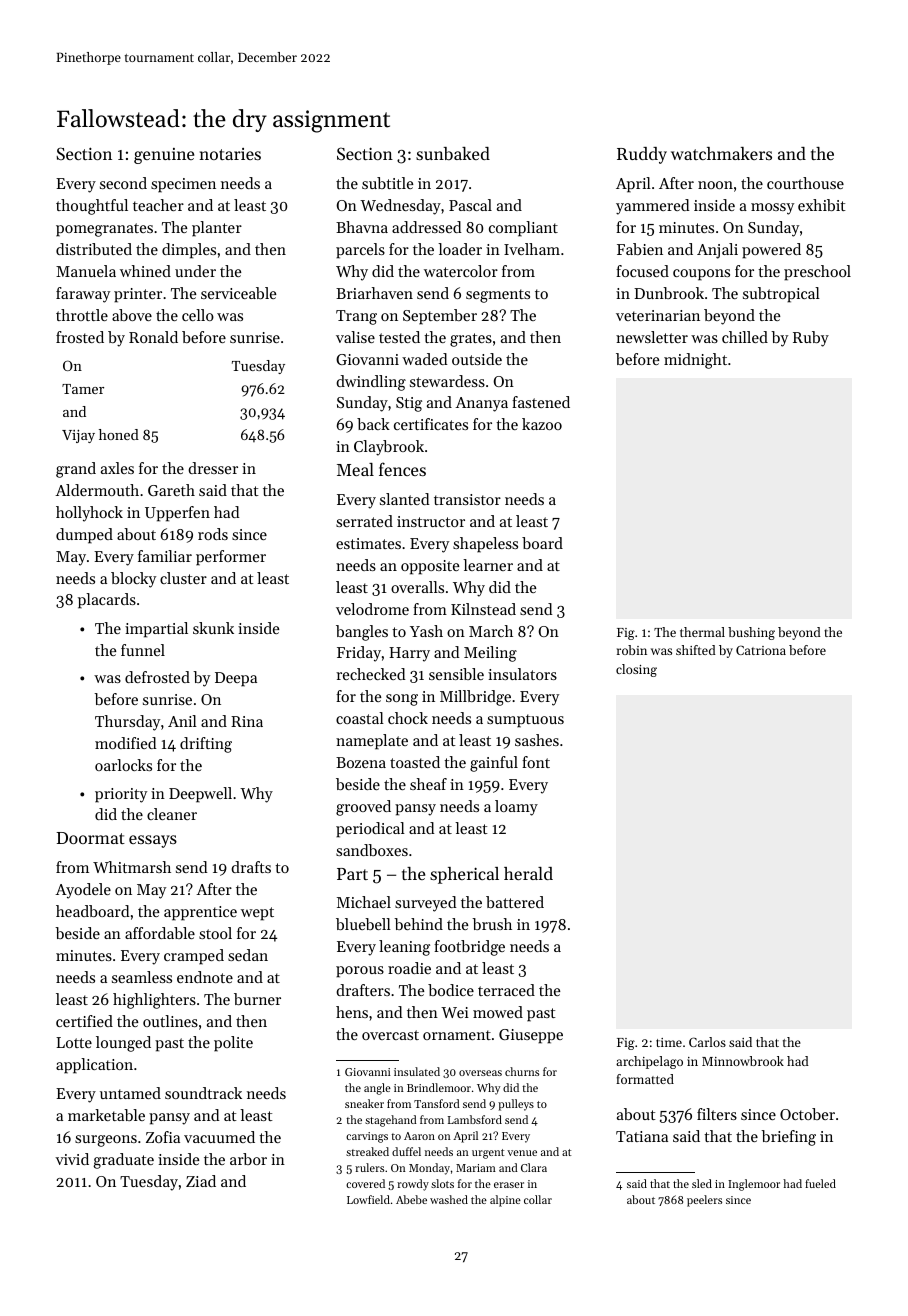 The height and width of the document is (1316, 908). I want to click on rods, so click(213, 534).
